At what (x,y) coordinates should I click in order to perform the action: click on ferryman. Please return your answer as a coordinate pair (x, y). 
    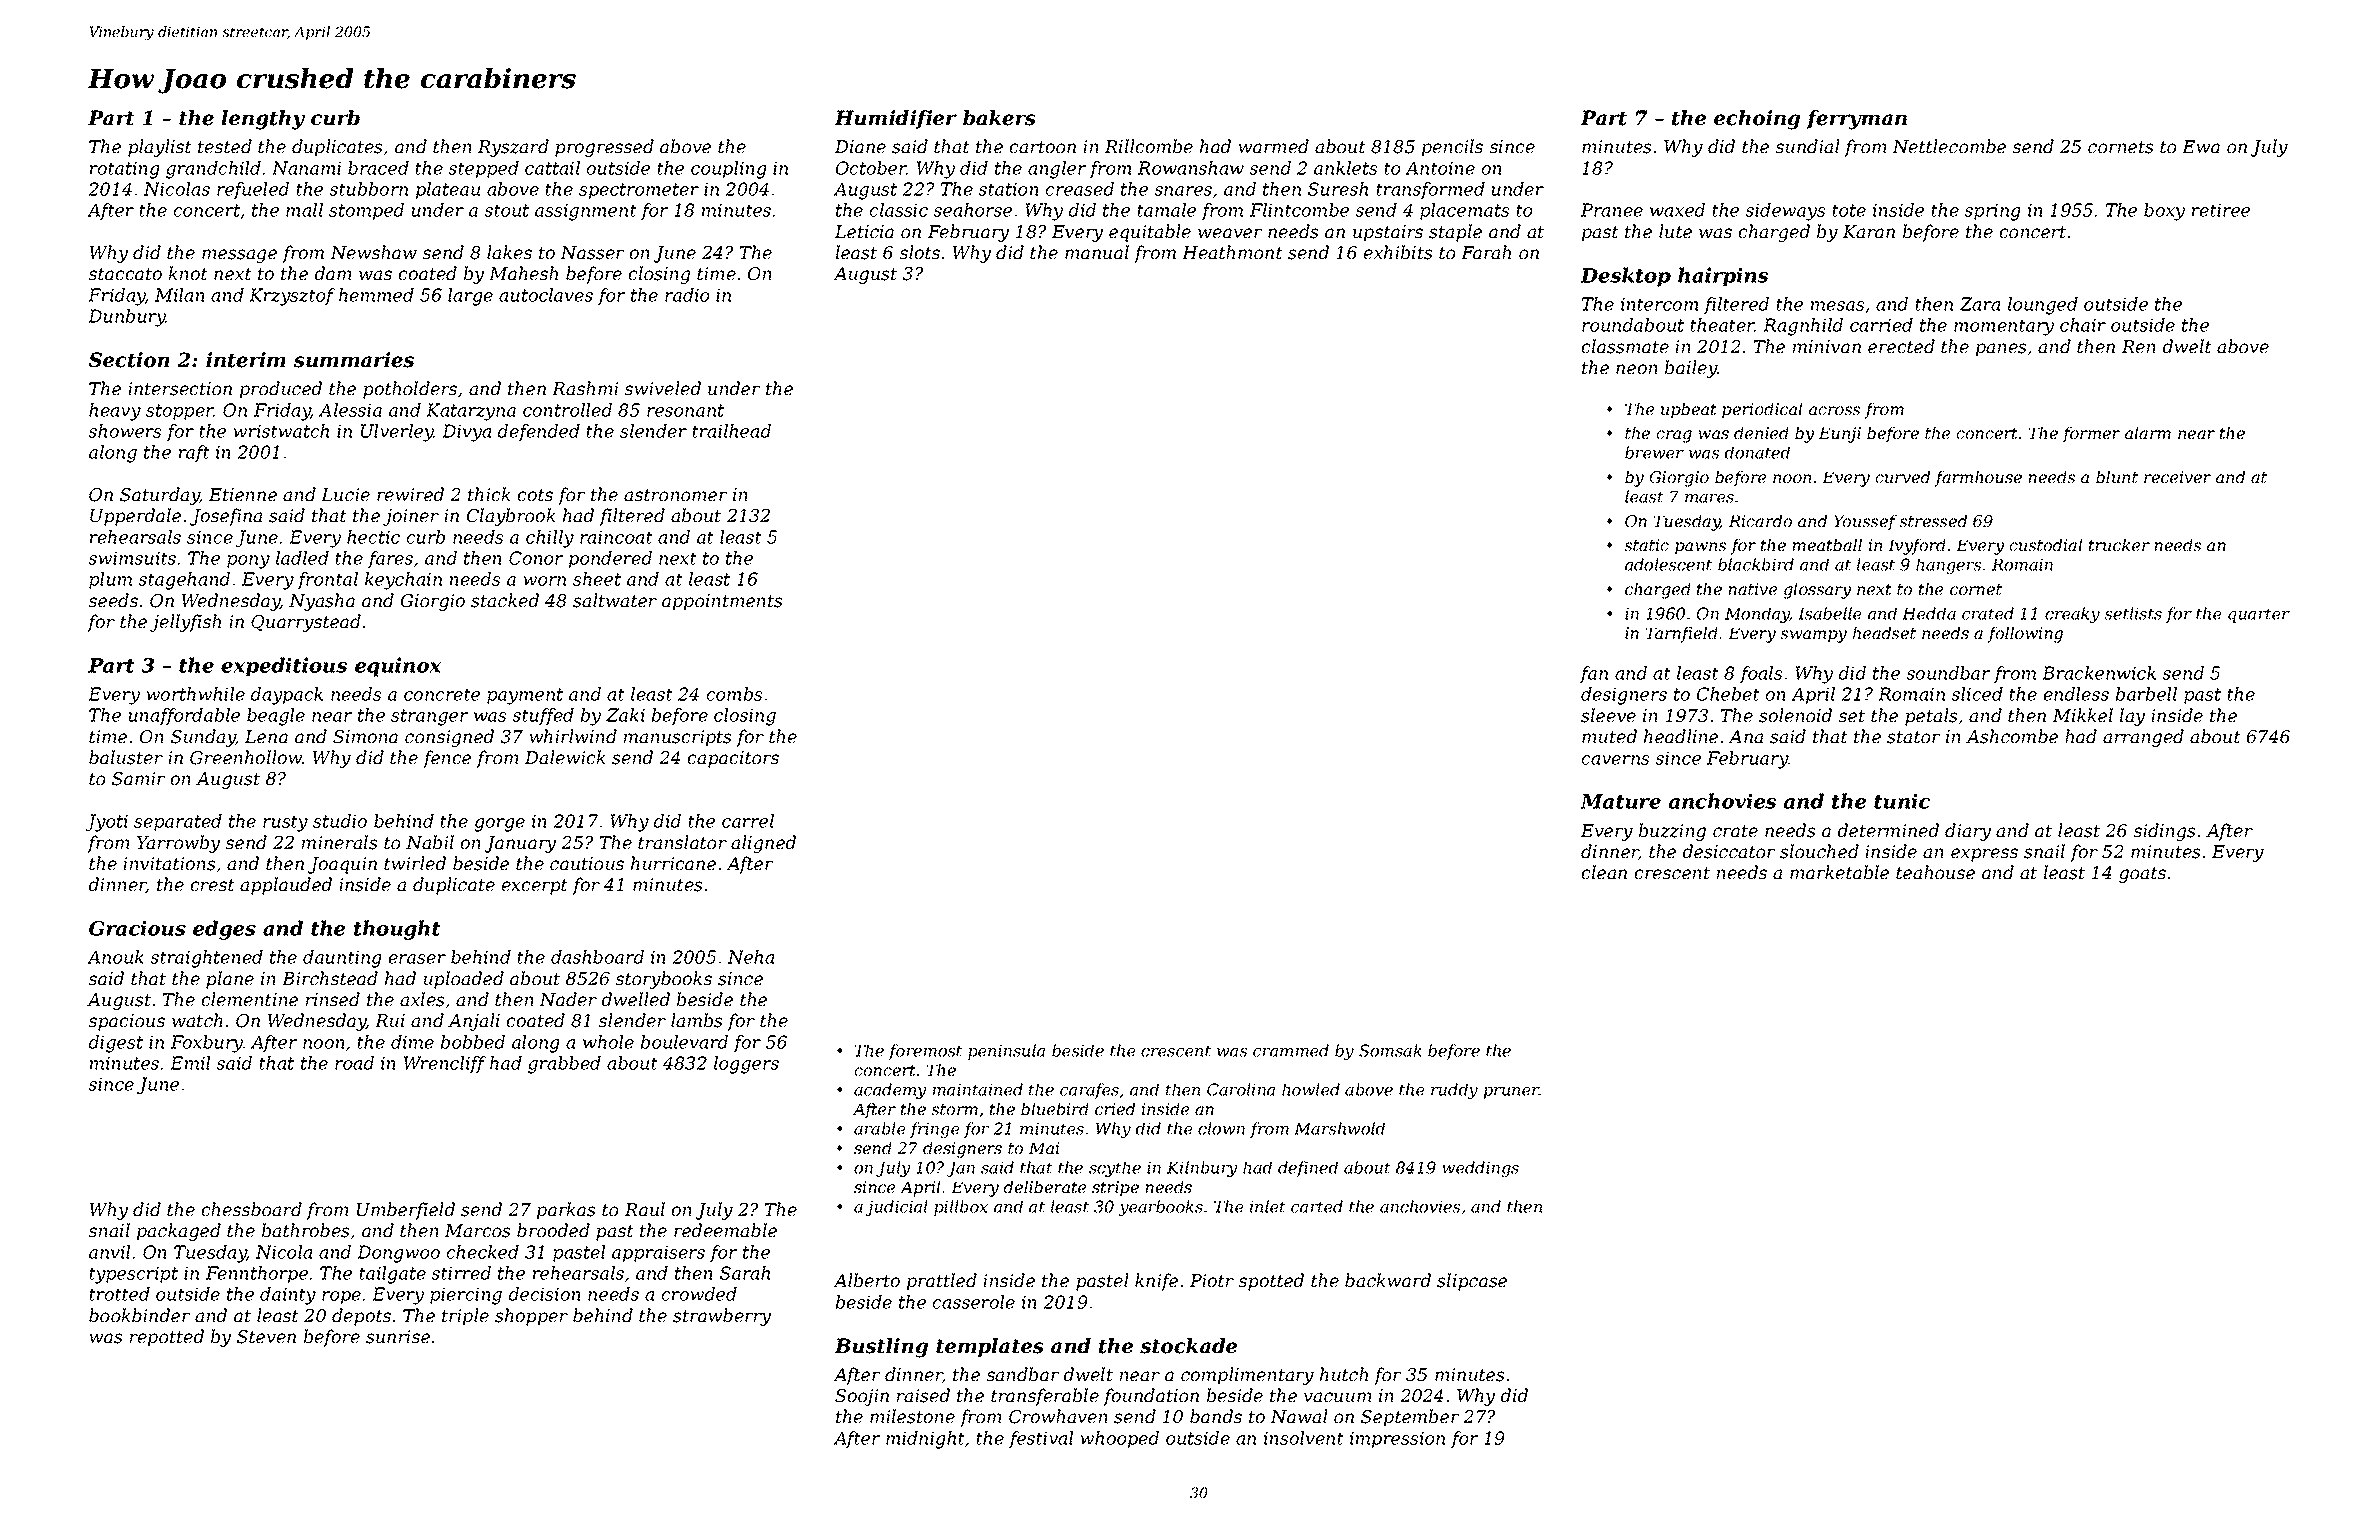
    Looking at the image, I should click on (1856, 120).
